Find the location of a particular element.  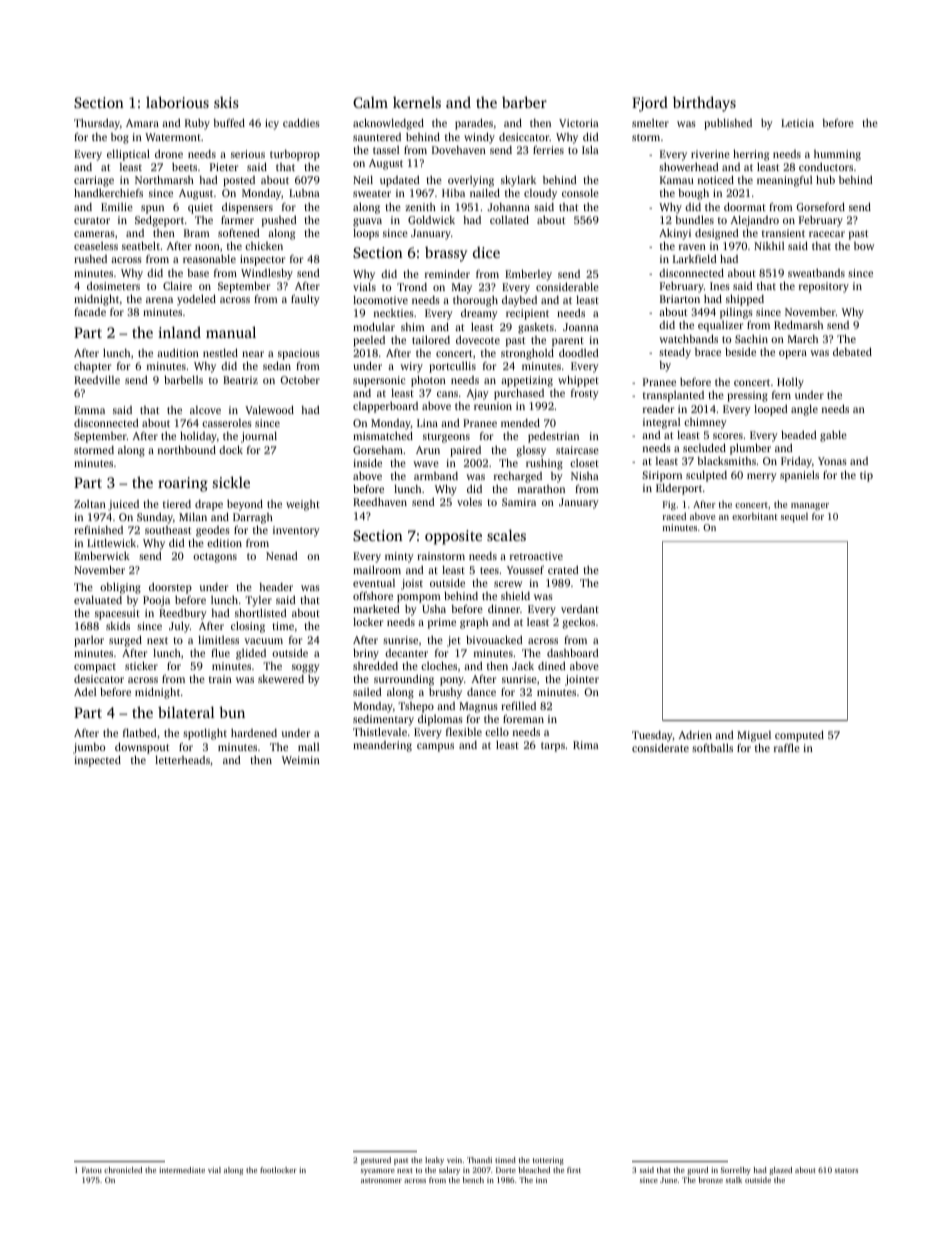

raced is located at coordinates (674, 516).
